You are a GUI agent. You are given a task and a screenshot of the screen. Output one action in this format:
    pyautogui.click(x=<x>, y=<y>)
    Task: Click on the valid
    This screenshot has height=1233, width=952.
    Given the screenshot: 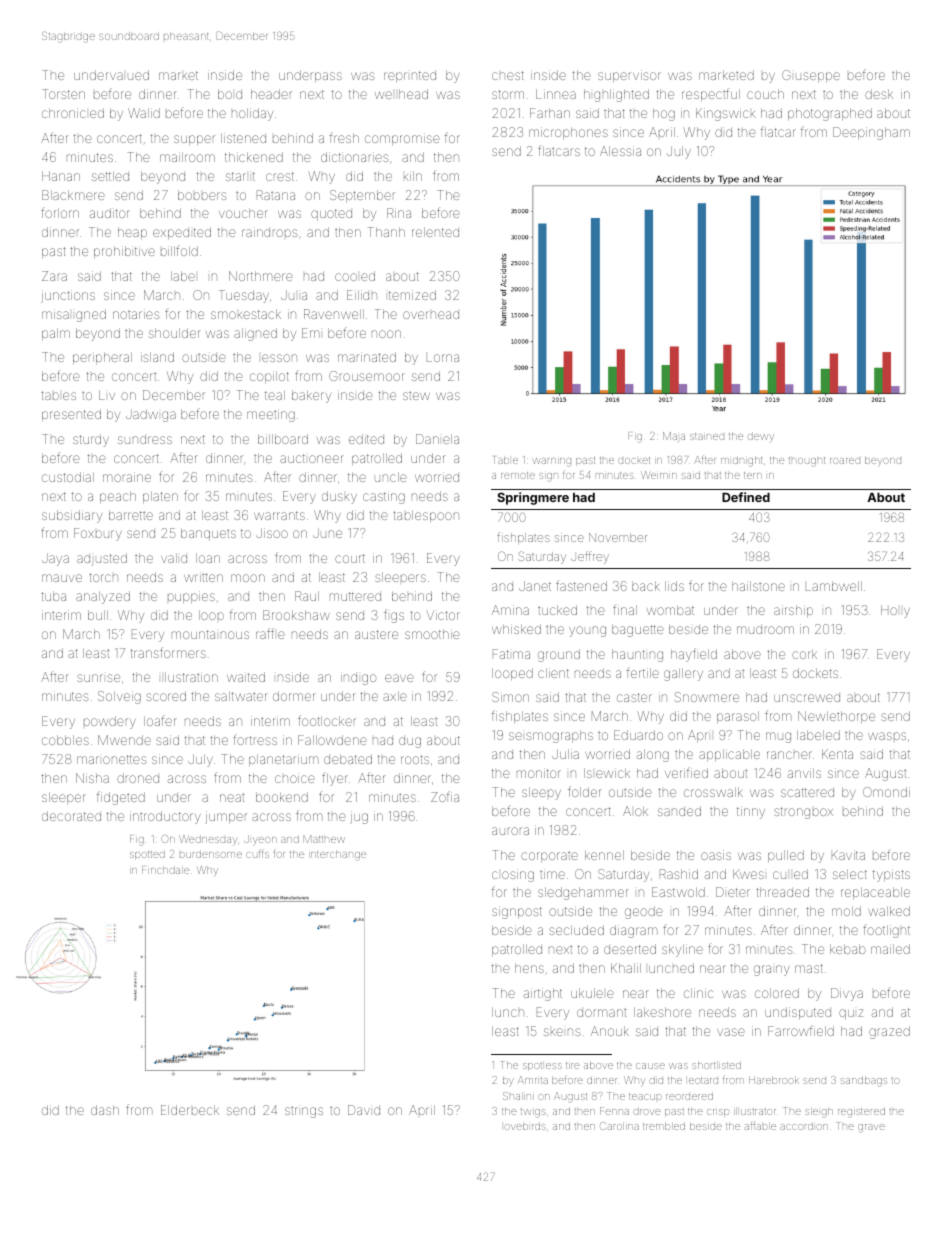 What is the action you would take?
    pyautogui.click(x=174, y=558)
